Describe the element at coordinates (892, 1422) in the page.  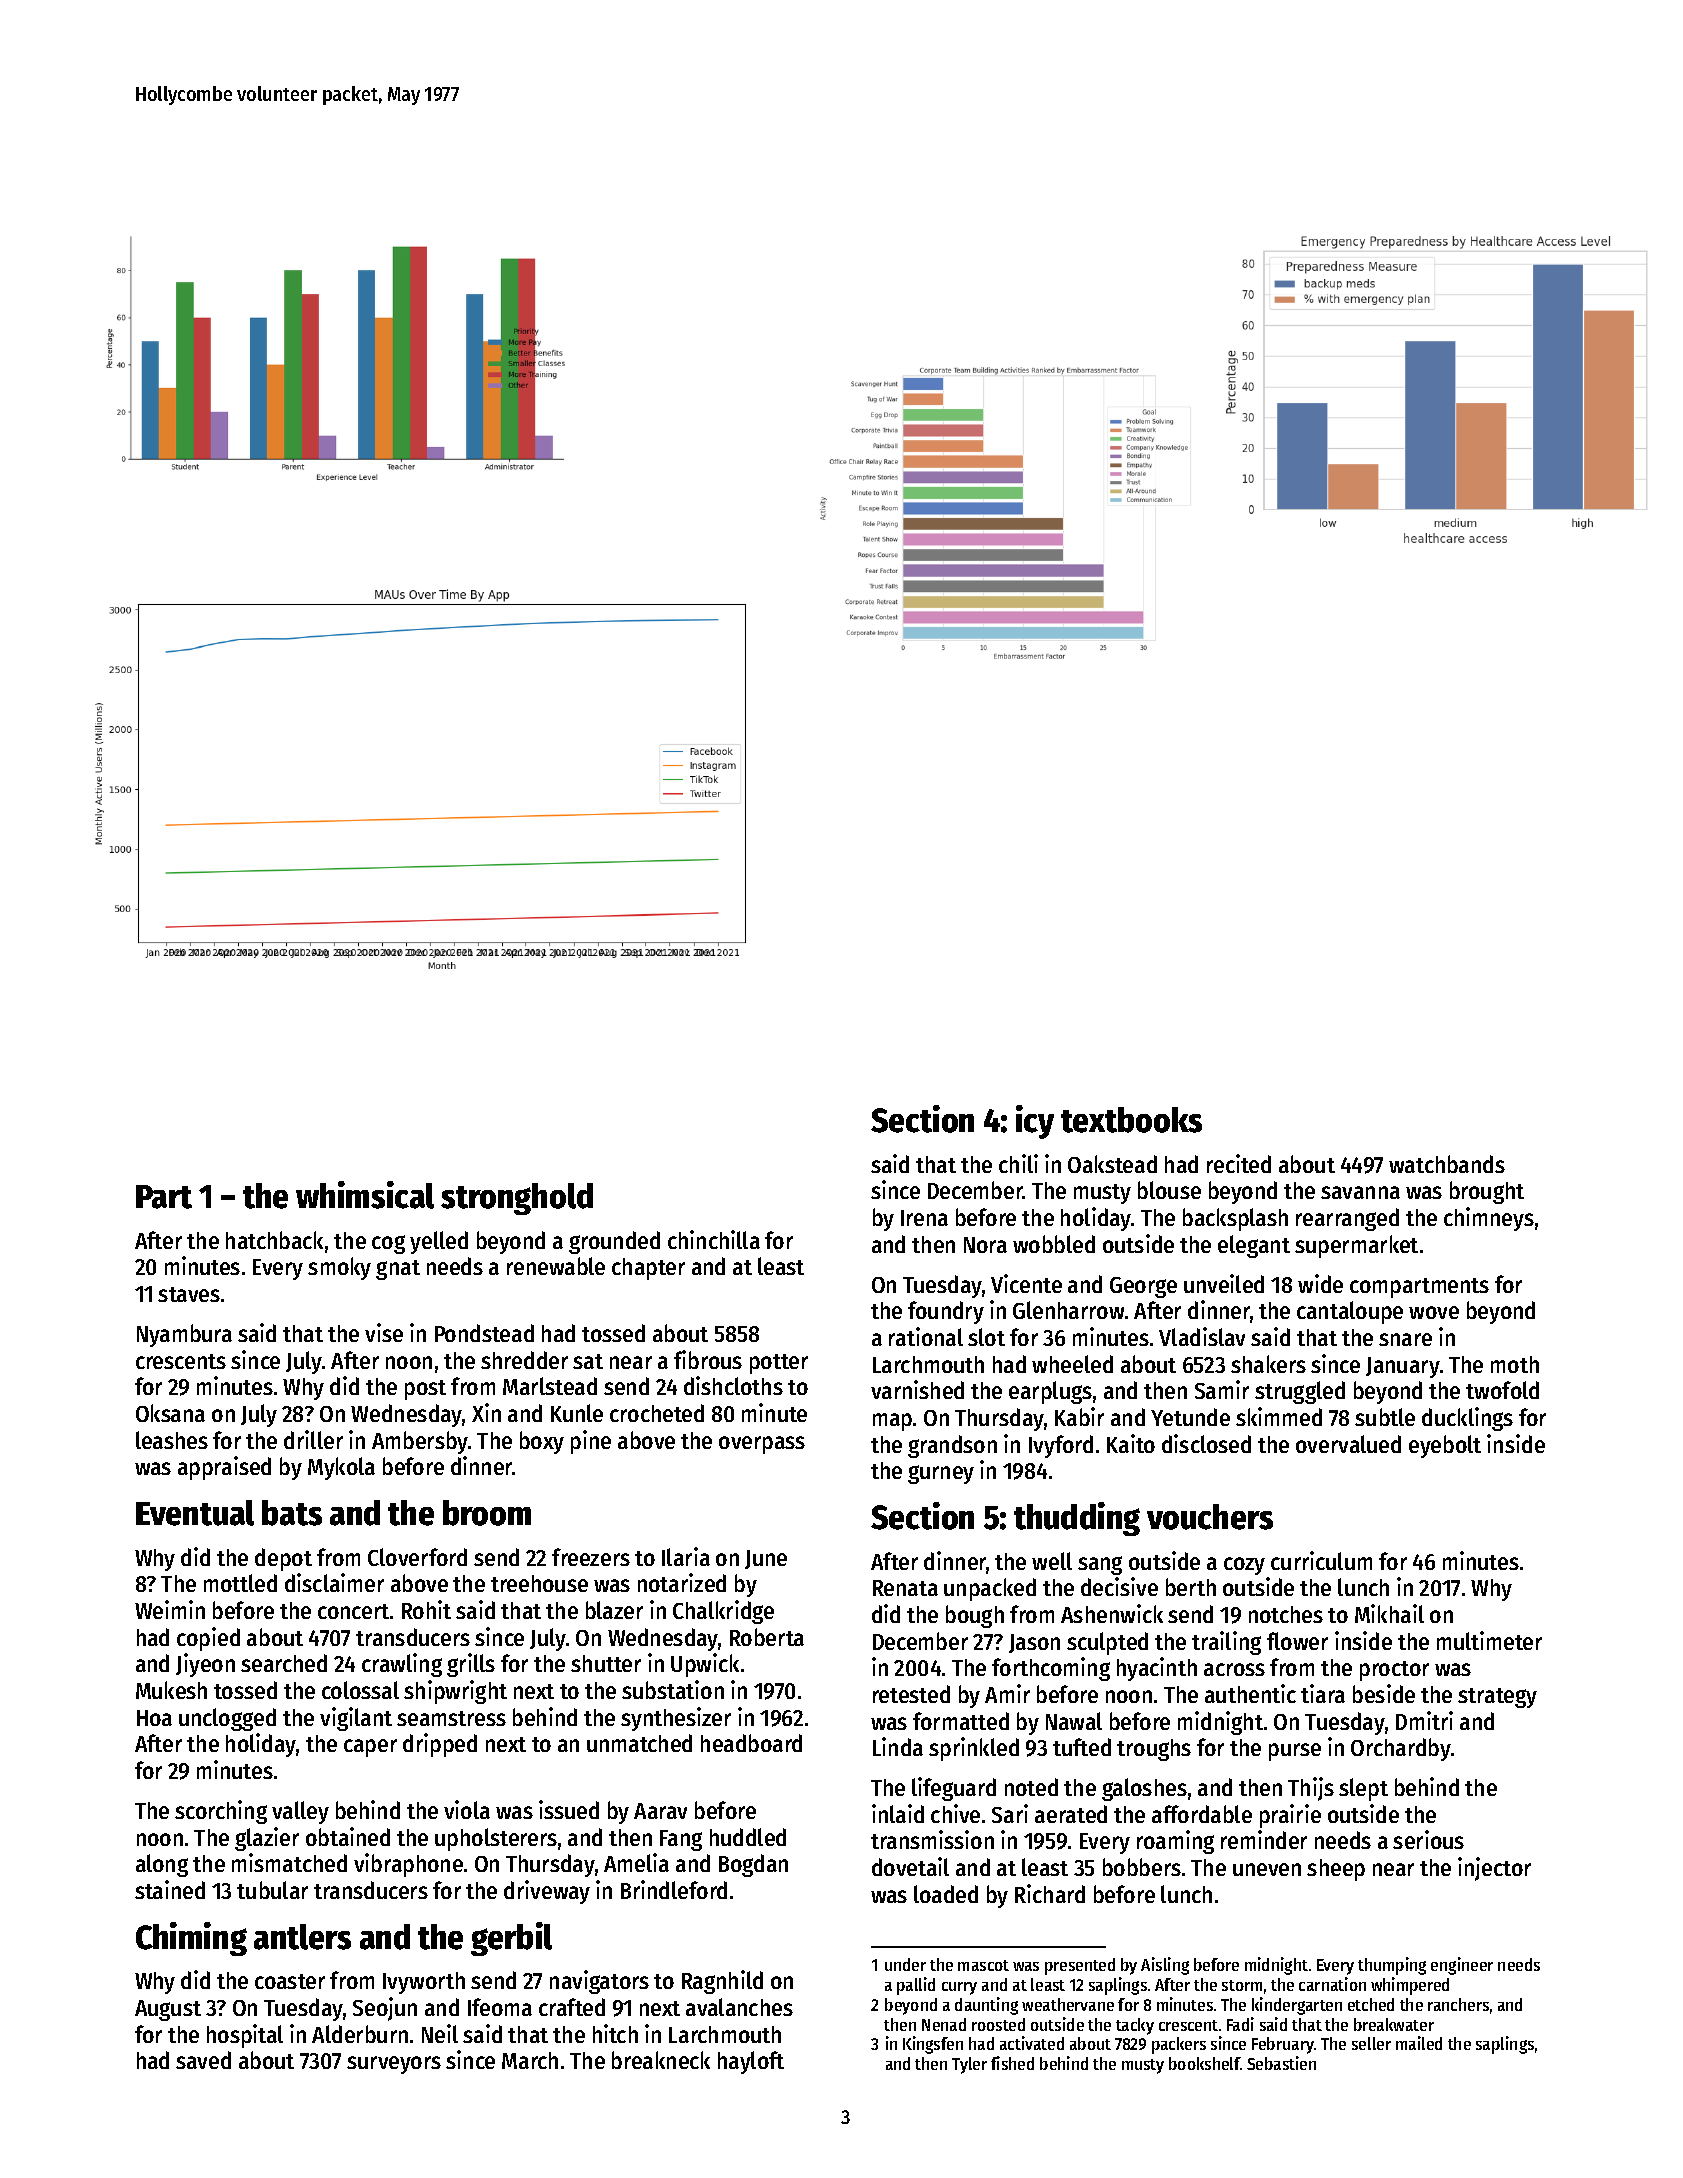
I see `map` at that location.
